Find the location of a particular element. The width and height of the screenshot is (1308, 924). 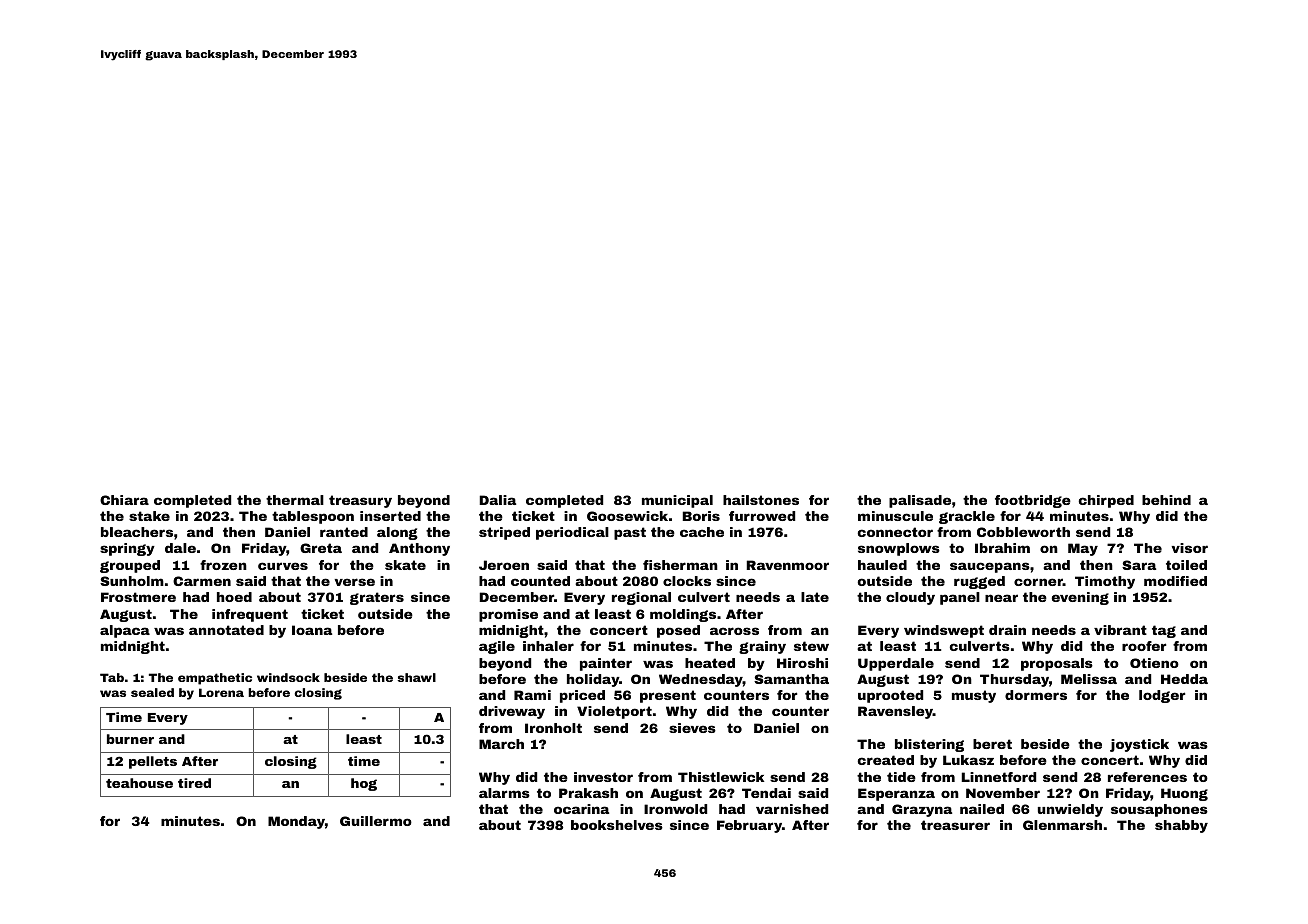

lodger is located at coordinates (1162, 696).
